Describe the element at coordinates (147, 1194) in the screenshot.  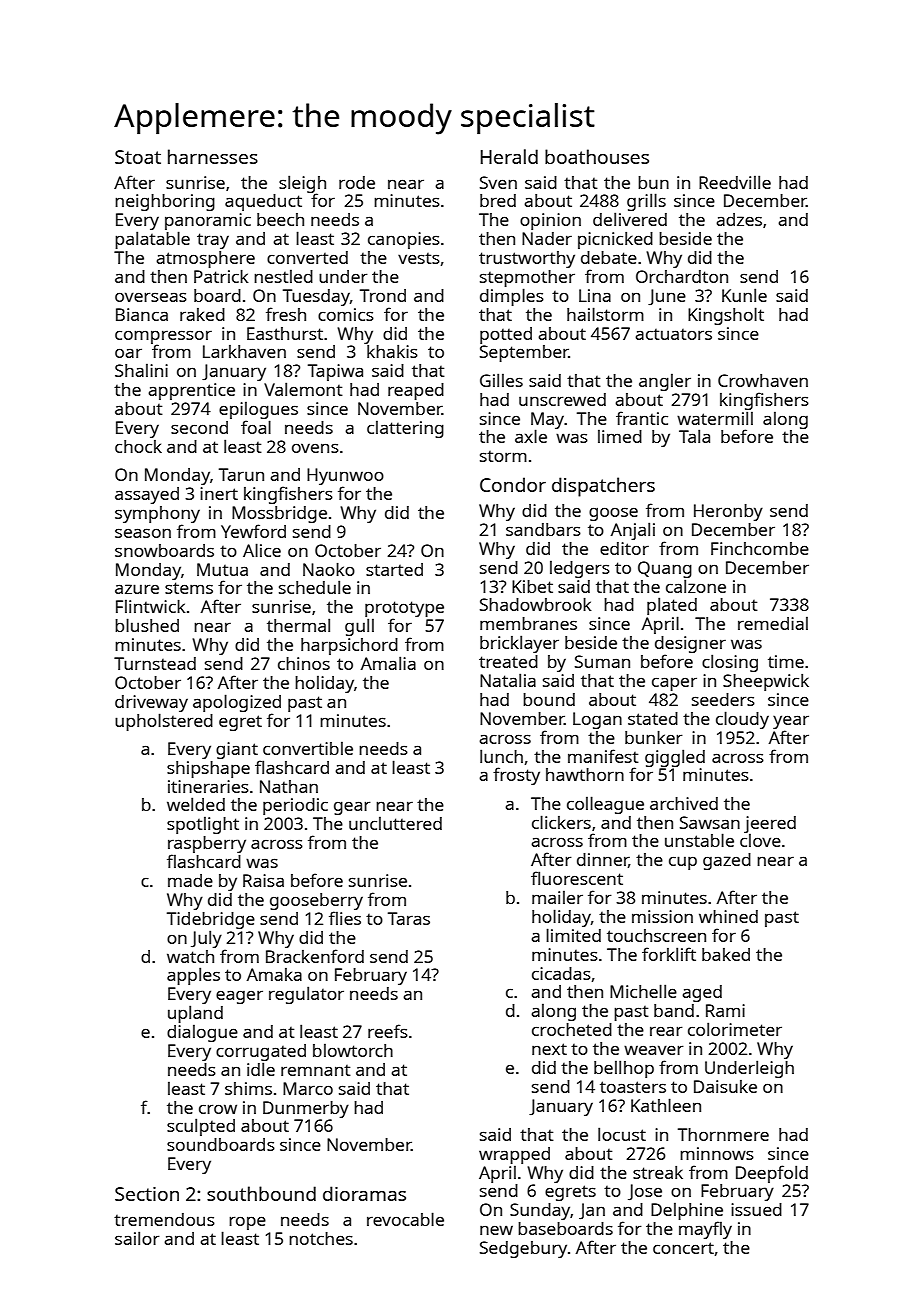
I see `Section` at that location.
